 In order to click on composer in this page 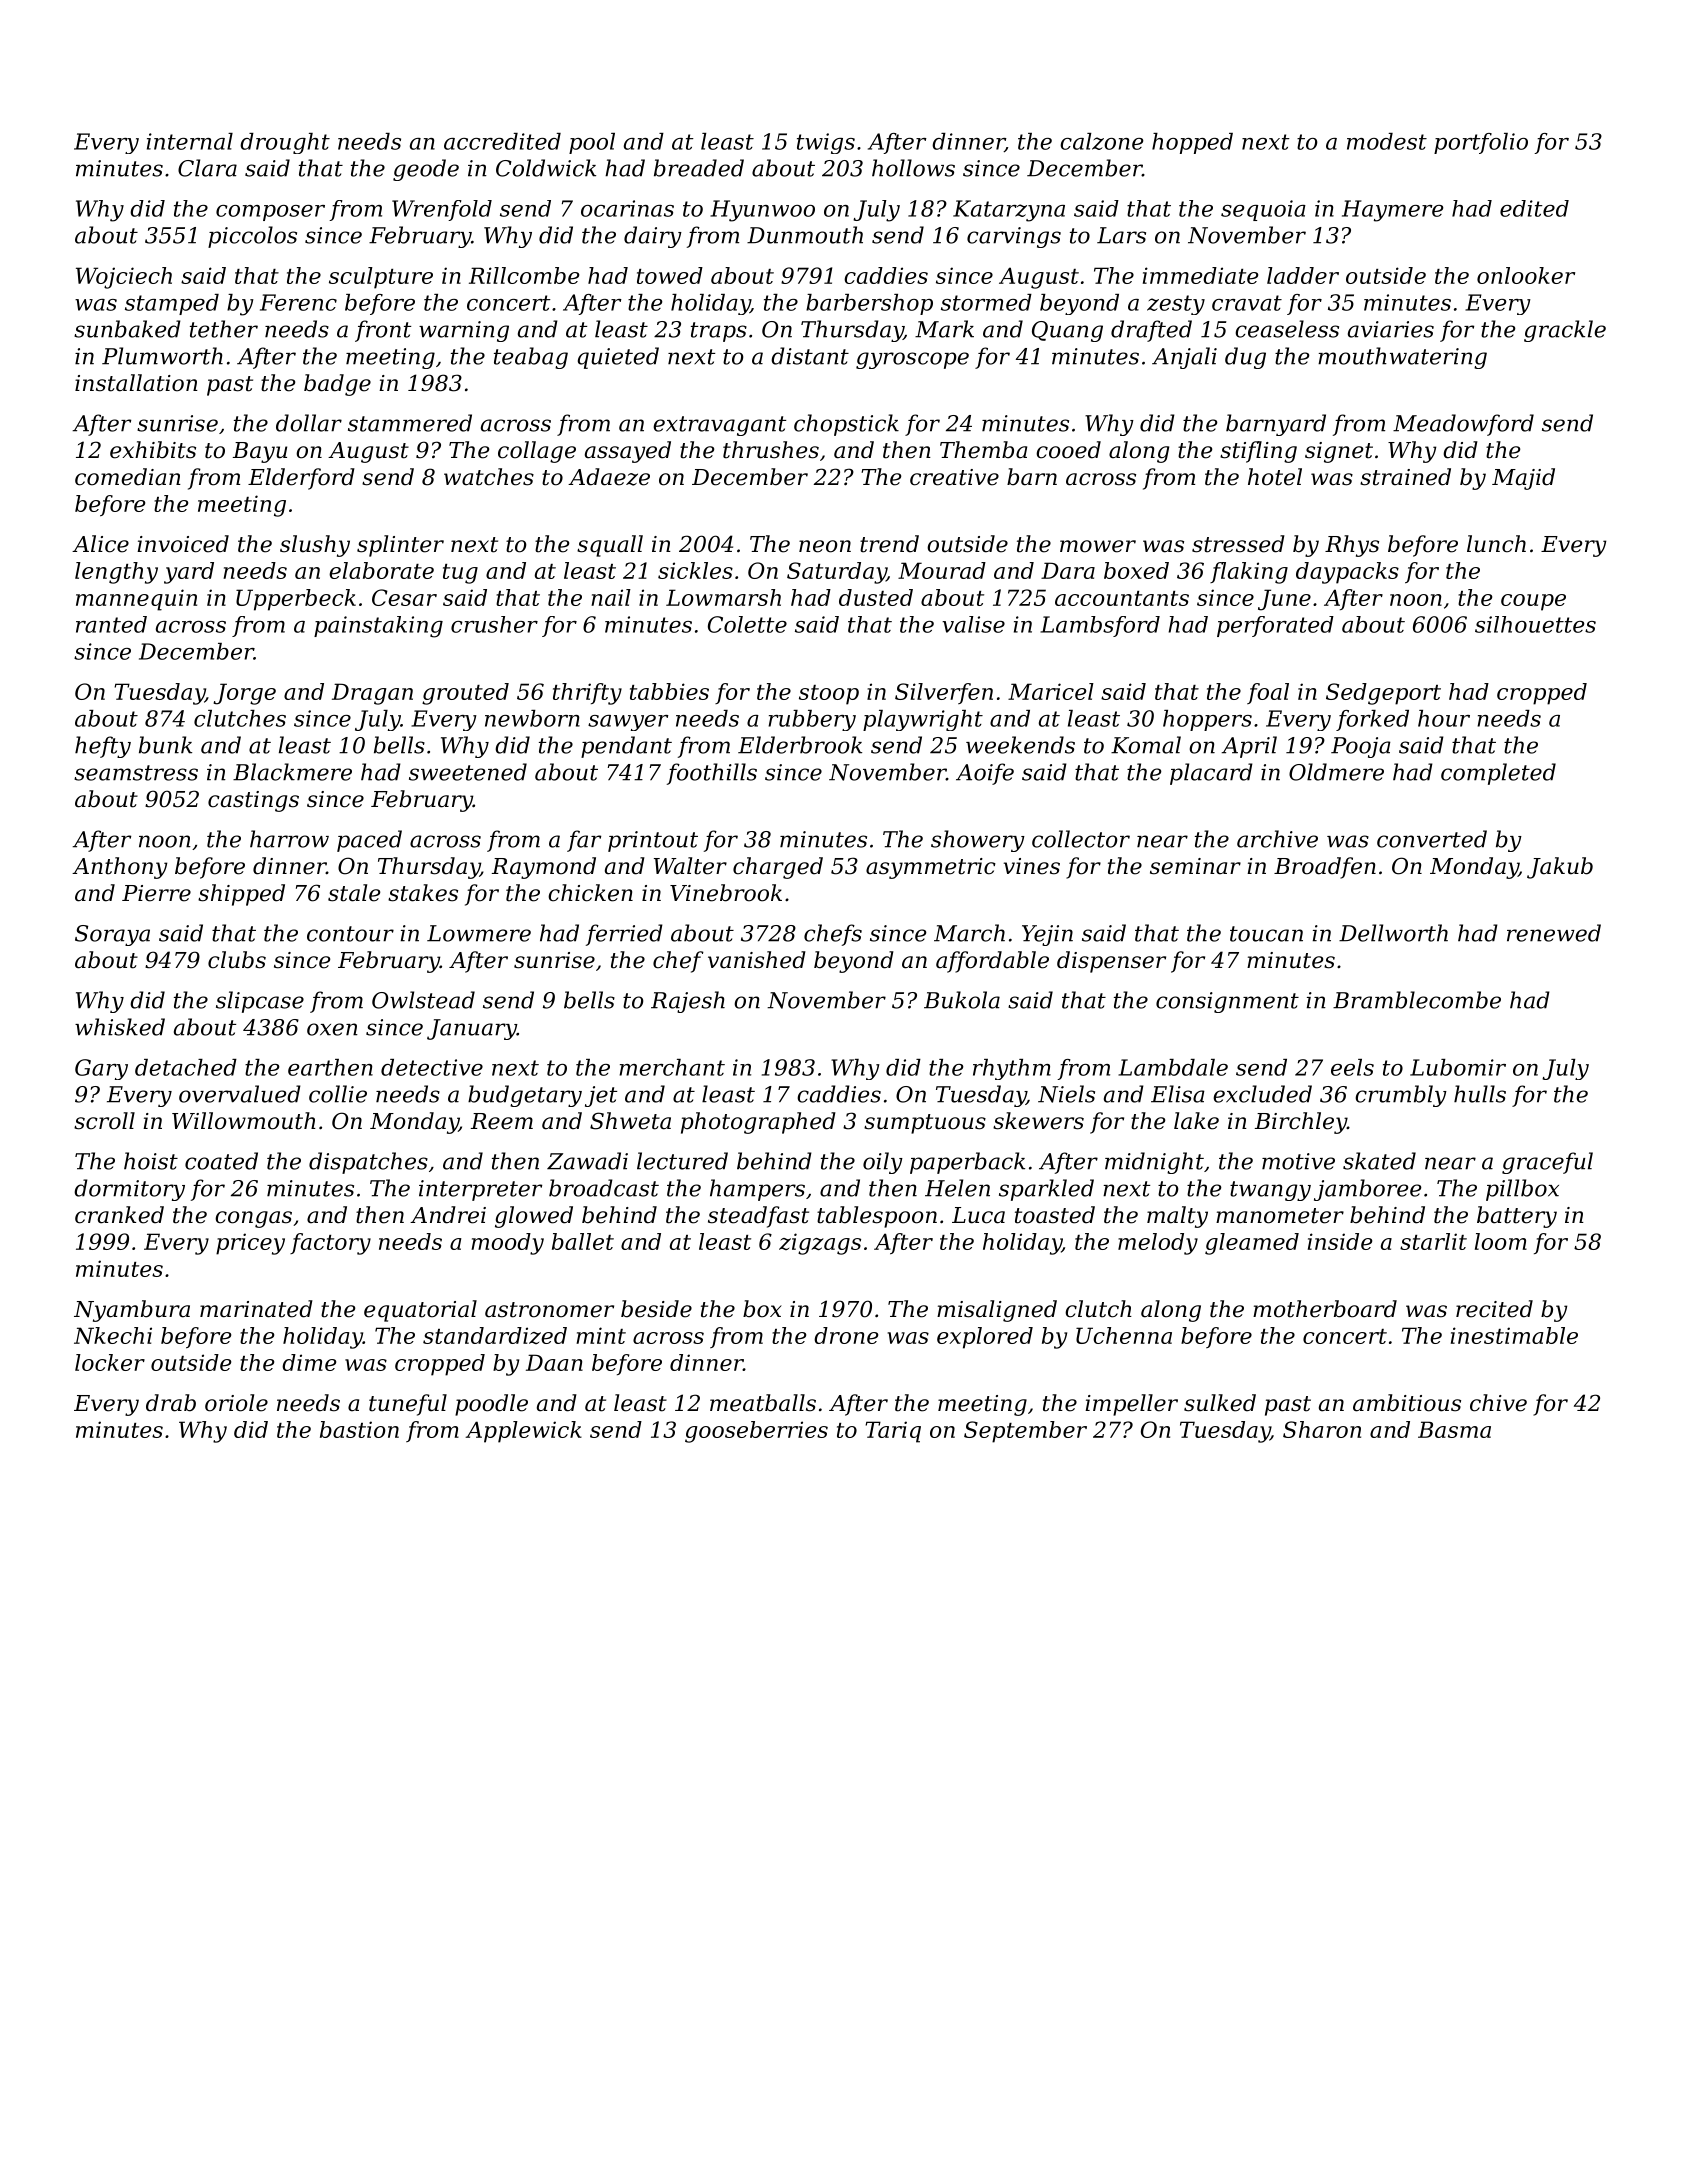, I will do `click(270, 213)`.
